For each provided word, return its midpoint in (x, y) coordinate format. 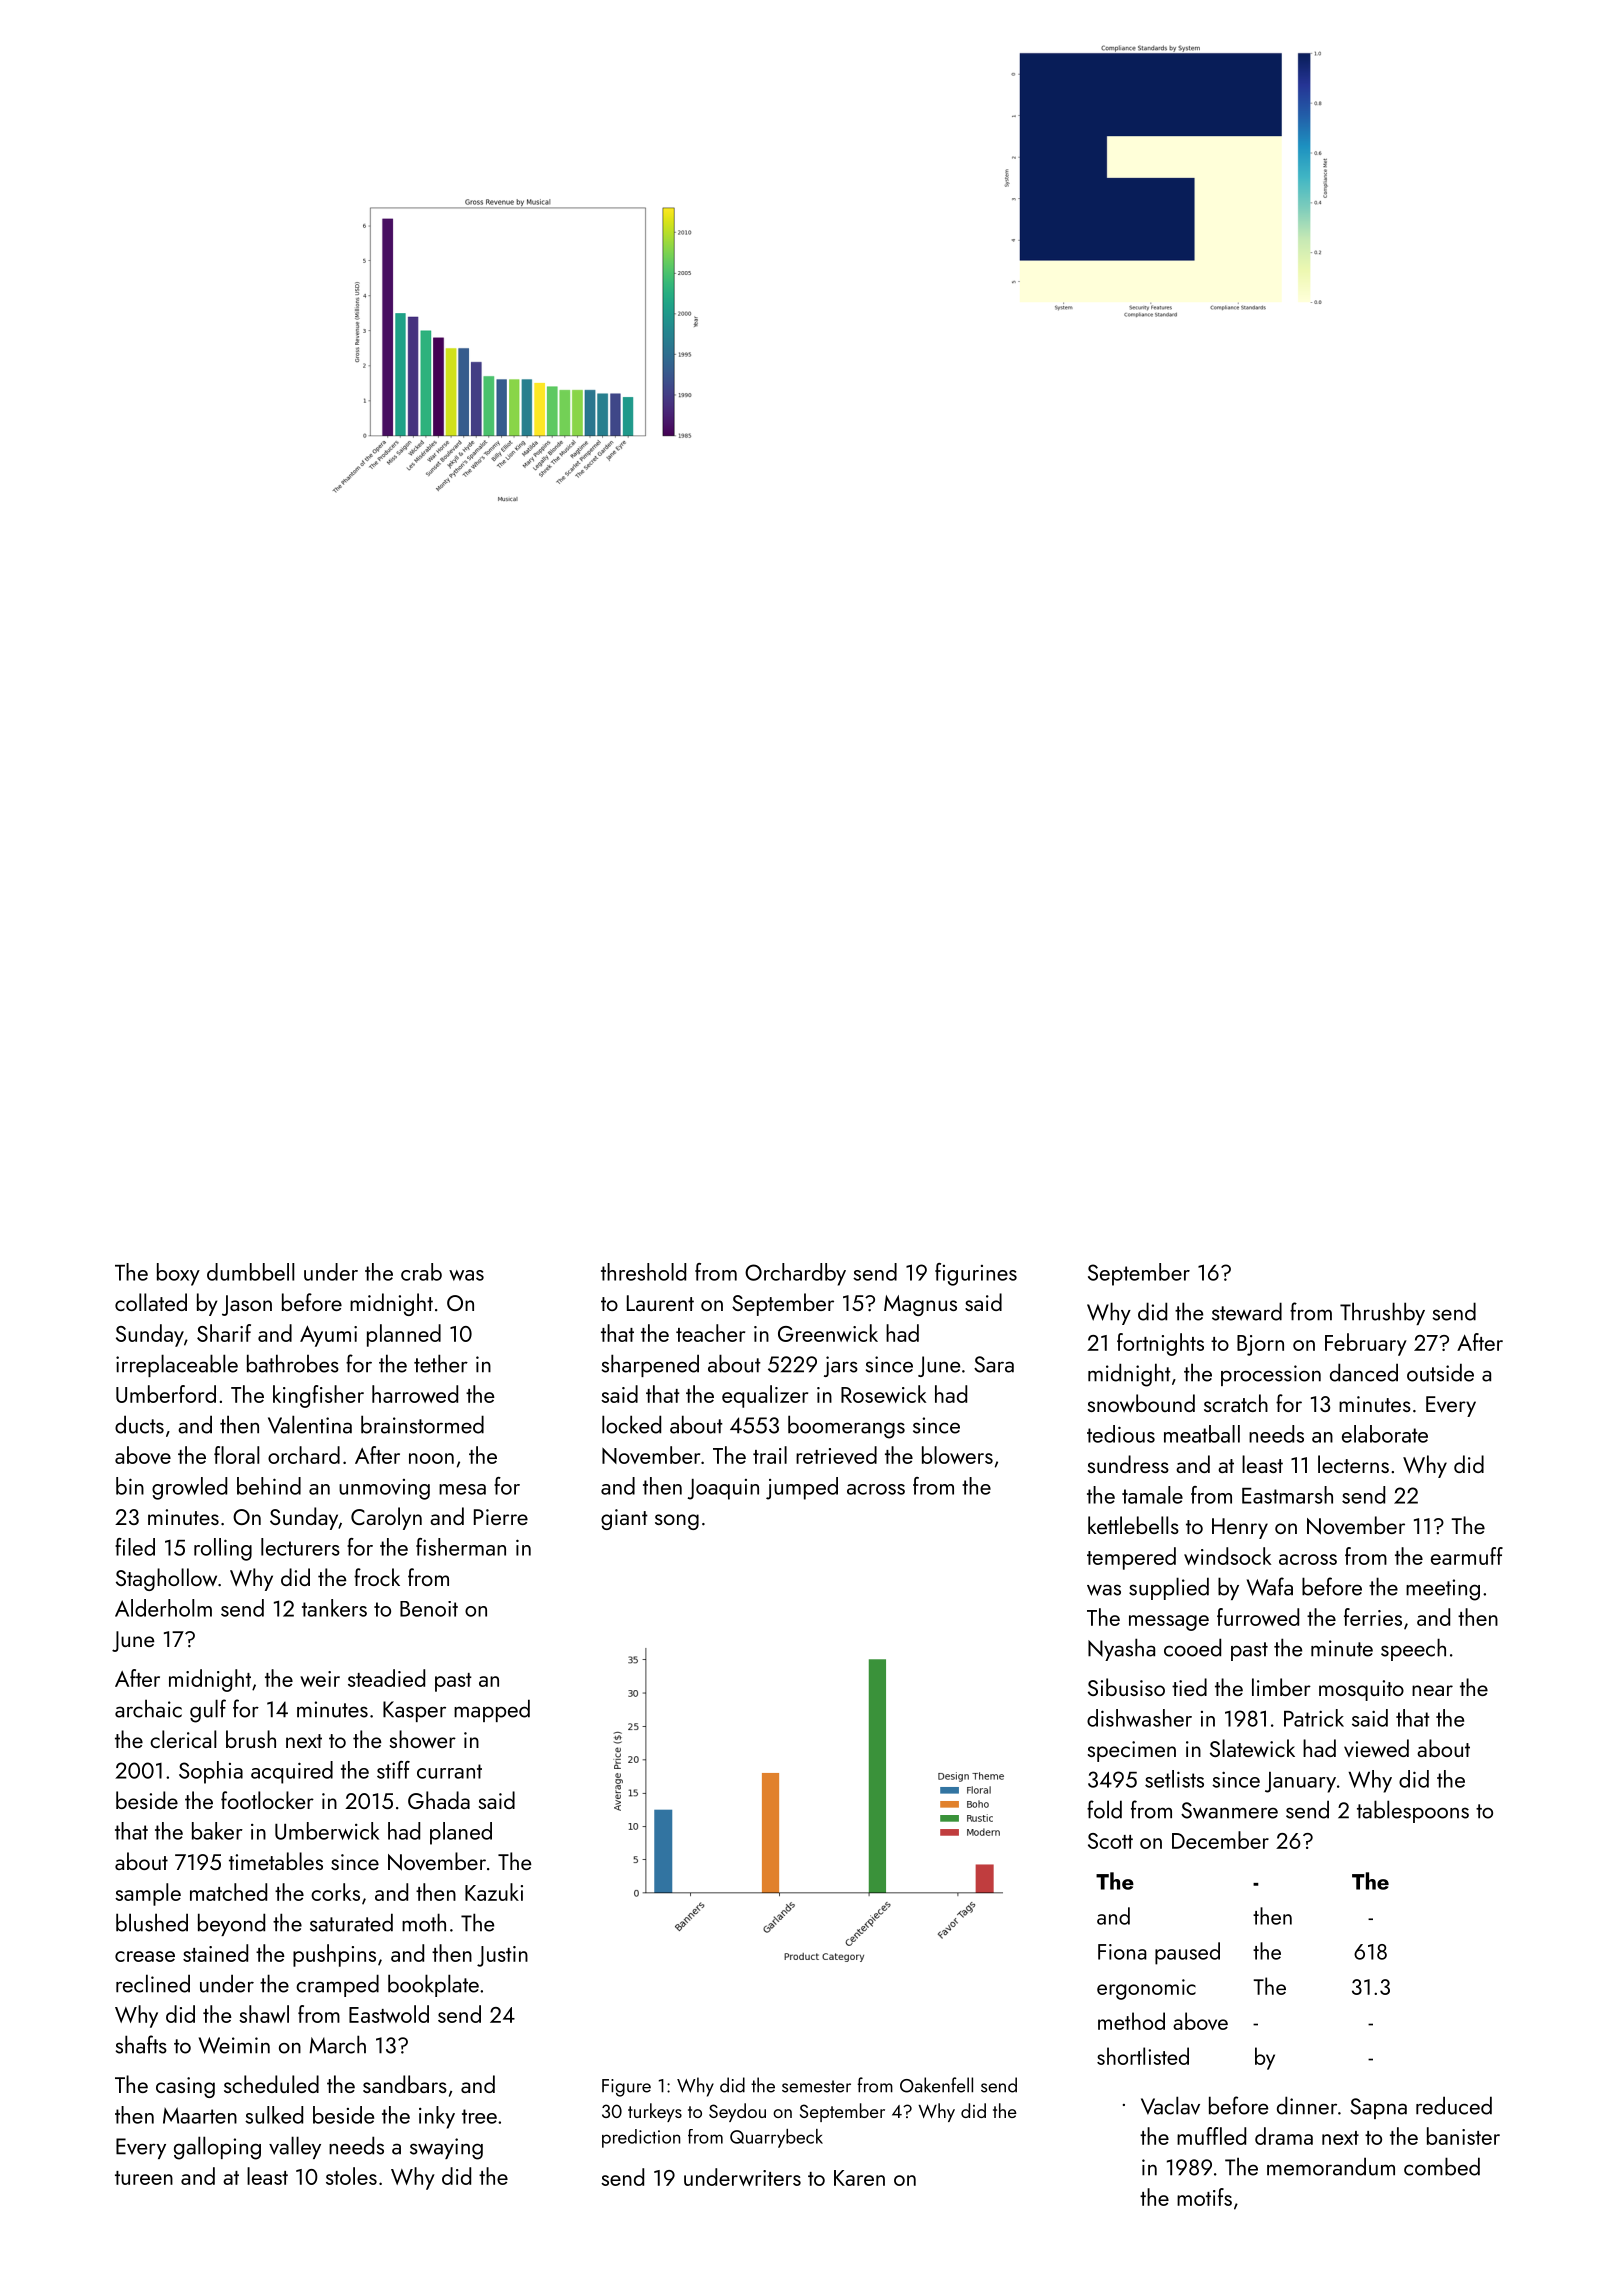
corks (335, 1892)
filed (135, 1547)
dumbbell (250, 1272)
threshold (643, 1272)
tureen (144, 2178)
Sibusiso (1126, 1687)
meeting (1443, 1590)
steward (1247, 1311)
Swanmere (1229, 1810)
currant (449, 1771)
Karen (859, 2178)
